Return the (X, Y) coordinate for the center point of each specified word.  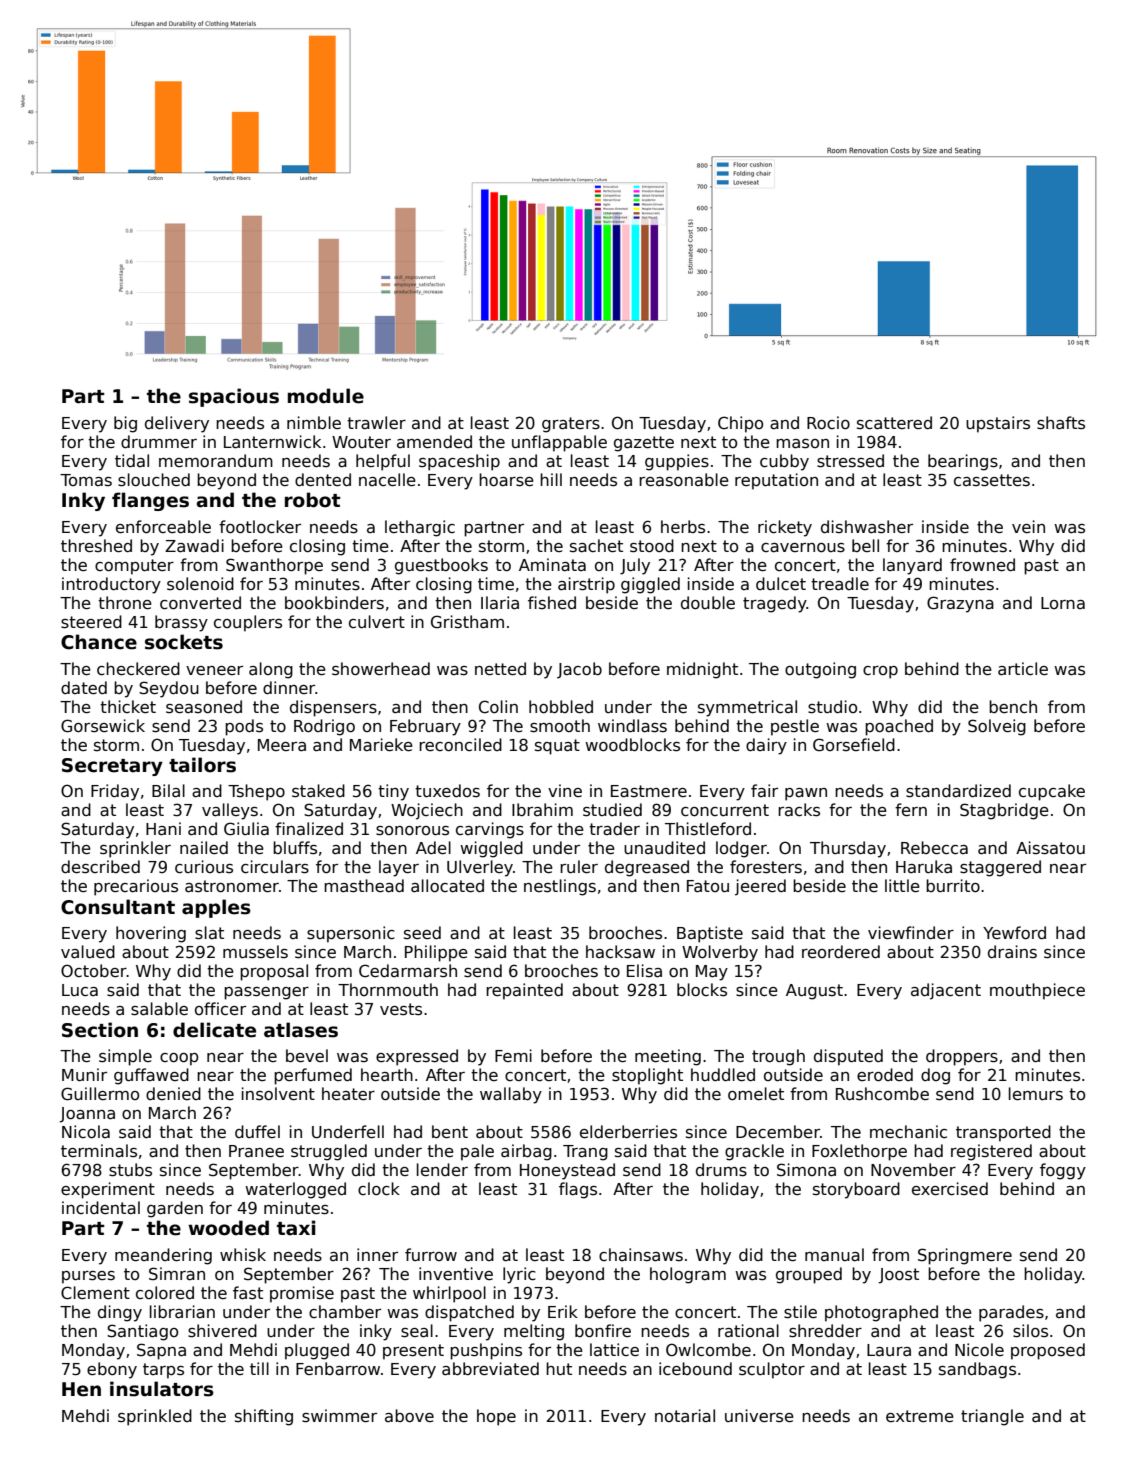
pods (244, 727)
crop (880, 672)
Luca (80, 990)
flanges (150, 501)
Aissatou (1050, 848)
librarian (182, 1312)
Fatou (708, 886)
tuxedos (447, 790)
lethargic (420, 528)
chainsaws (641, 1255)
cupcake (1052, 792)
